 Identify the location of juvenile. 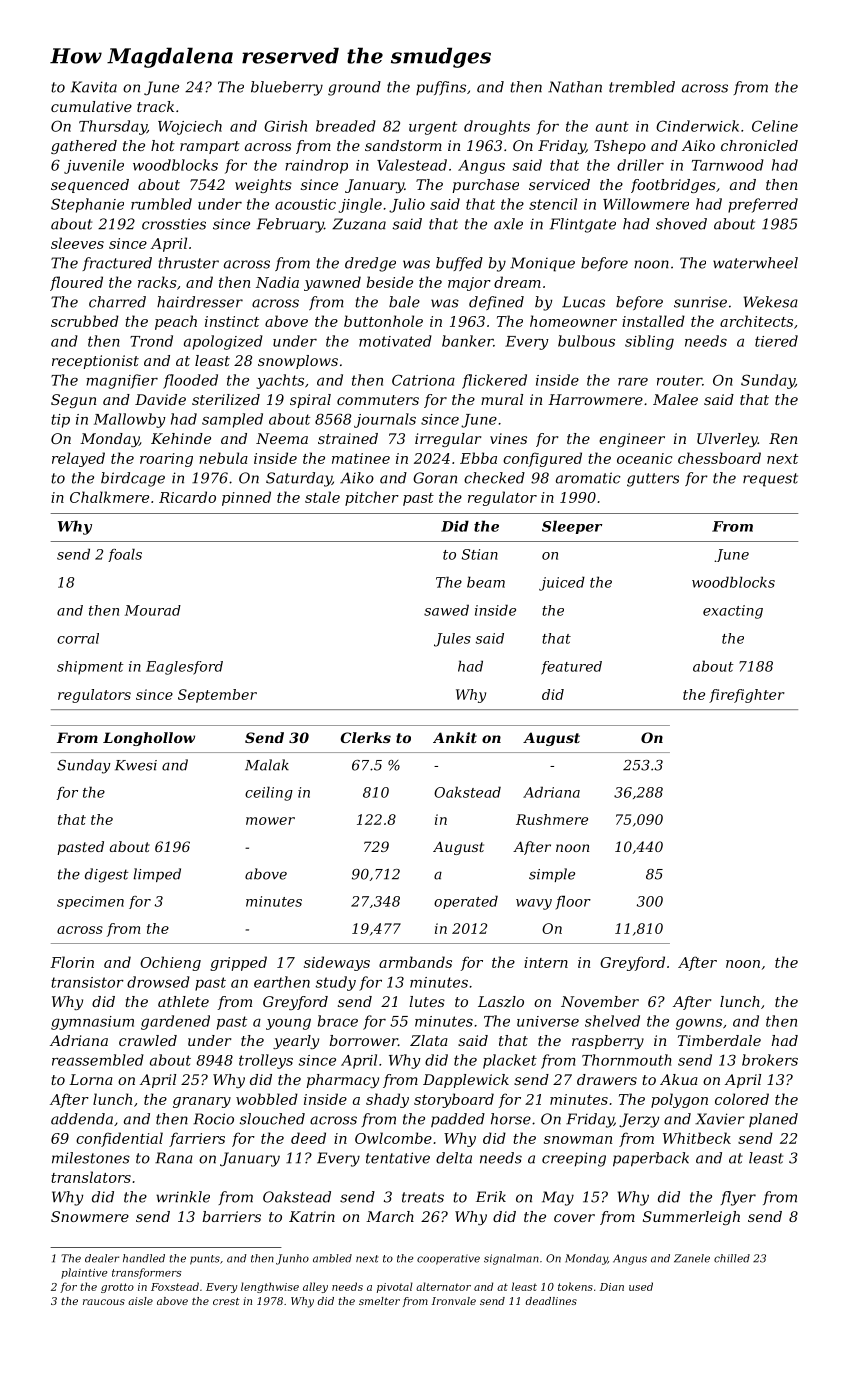
(94, 166).
